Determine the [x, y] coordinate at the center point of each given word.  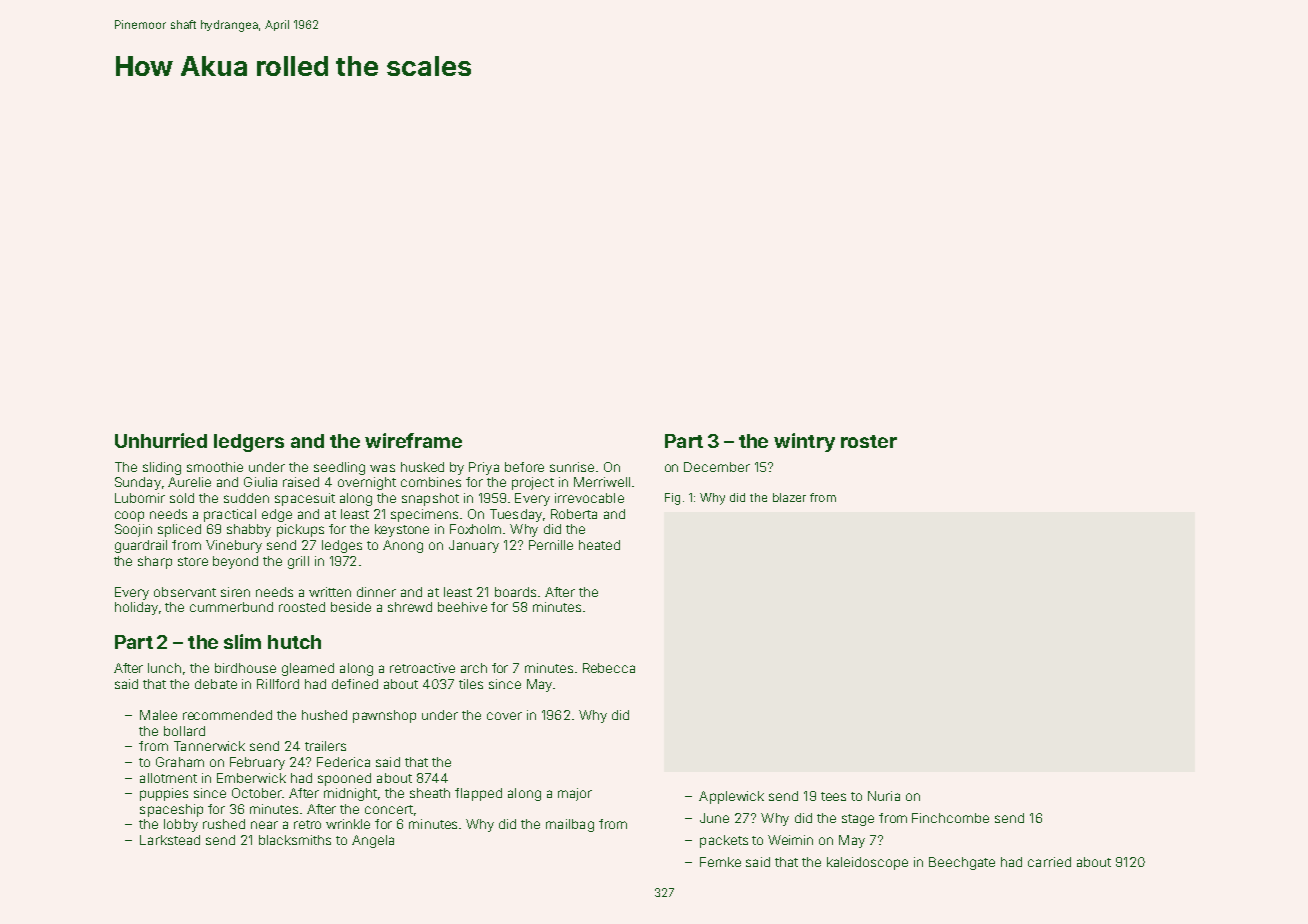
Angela [373, 841]
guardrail [141, 546]
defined [355, 684]
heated [599, 545]
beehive [462, 607]
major [575, 794]
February [257, 763]
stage [858, 820]
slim [242, 641]
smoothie [215, 467]
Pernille [551, 545]
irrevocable [589, 498]
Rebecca [609, 668]
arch [474, 668]
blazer [789, 497]
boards [515, 592]
